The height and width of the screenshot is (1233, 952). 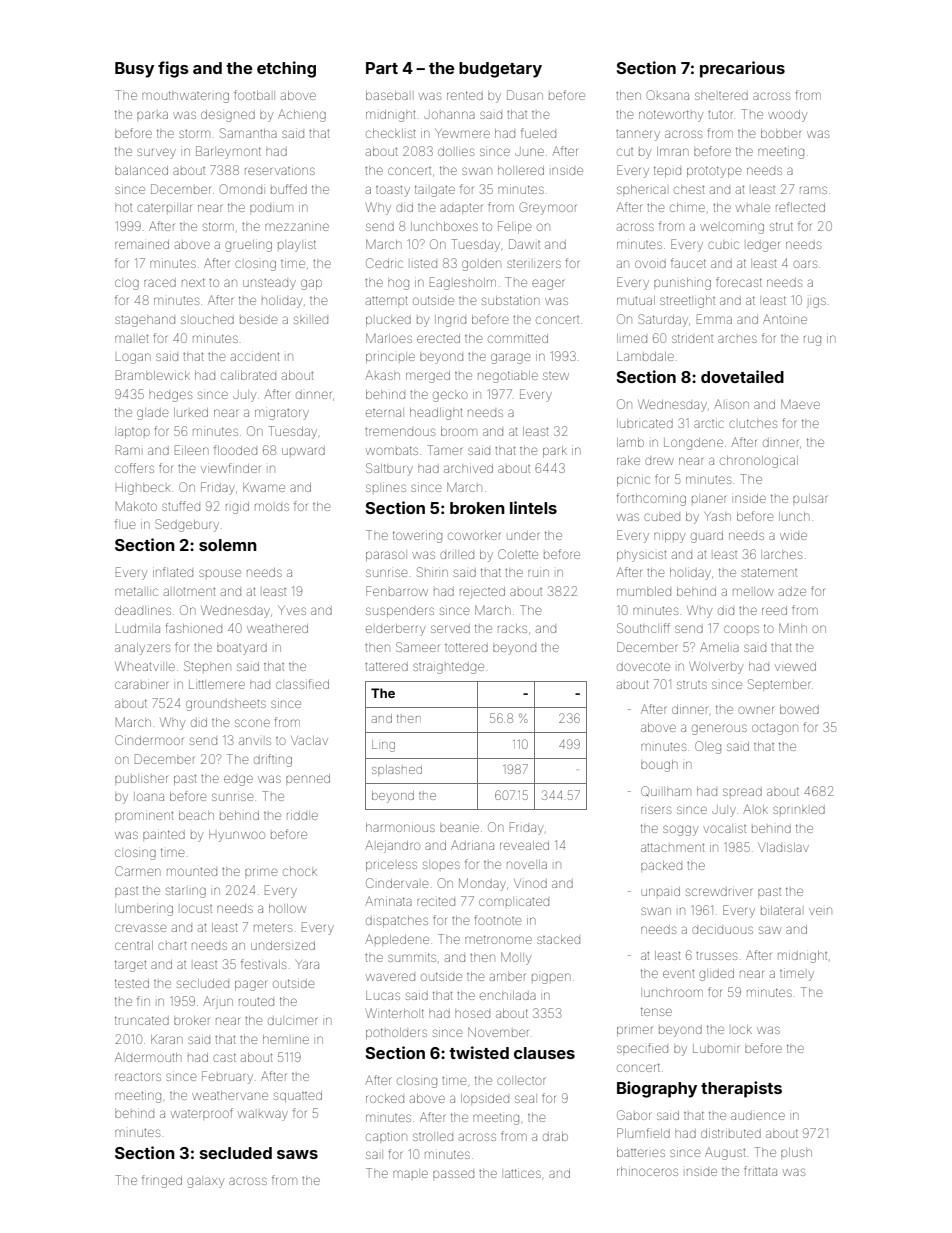 I want to click on stew, so click(x=556, y=376).
